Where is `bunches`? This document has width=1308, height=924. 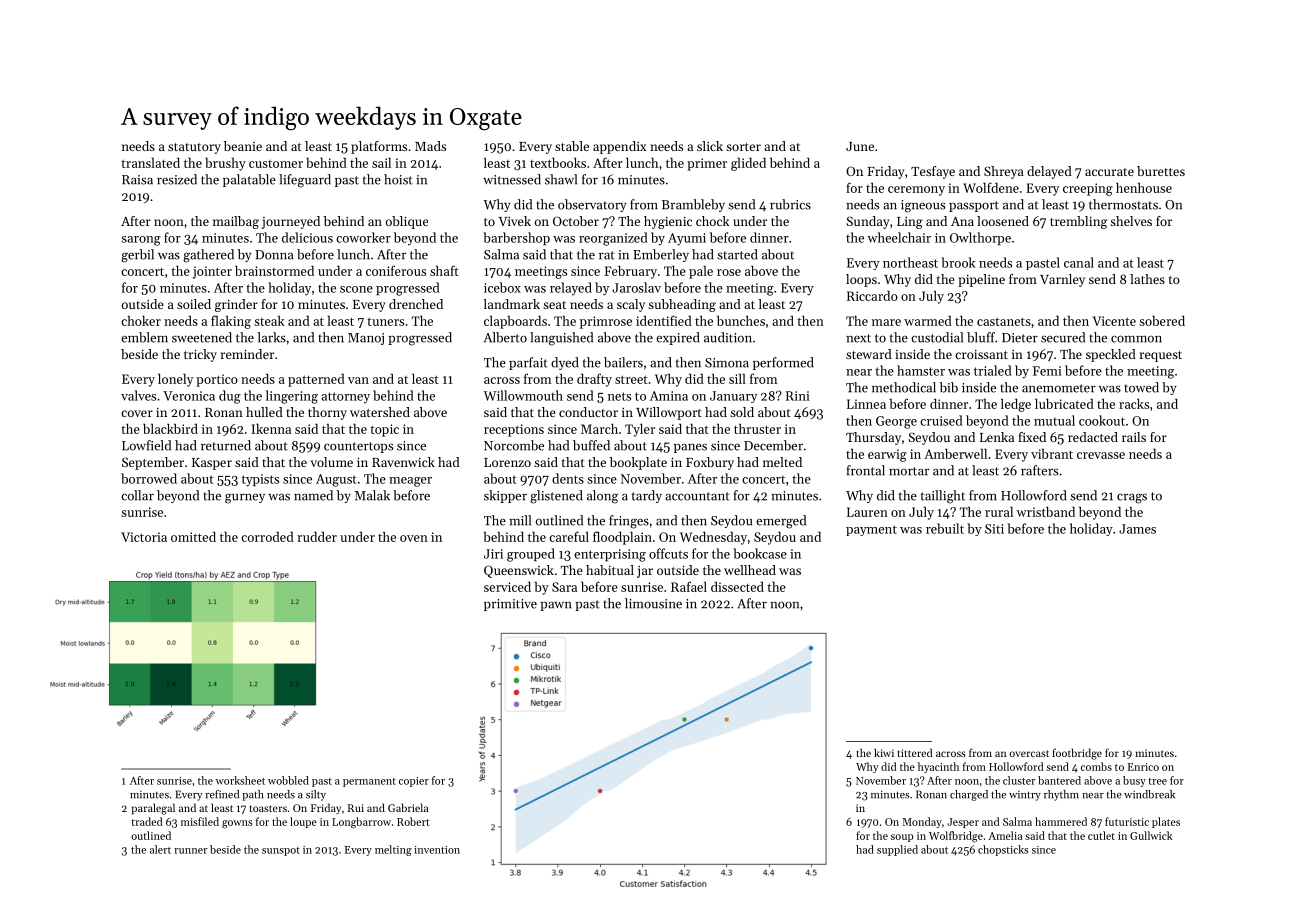 bunches is located at coordinates (741, 321).
